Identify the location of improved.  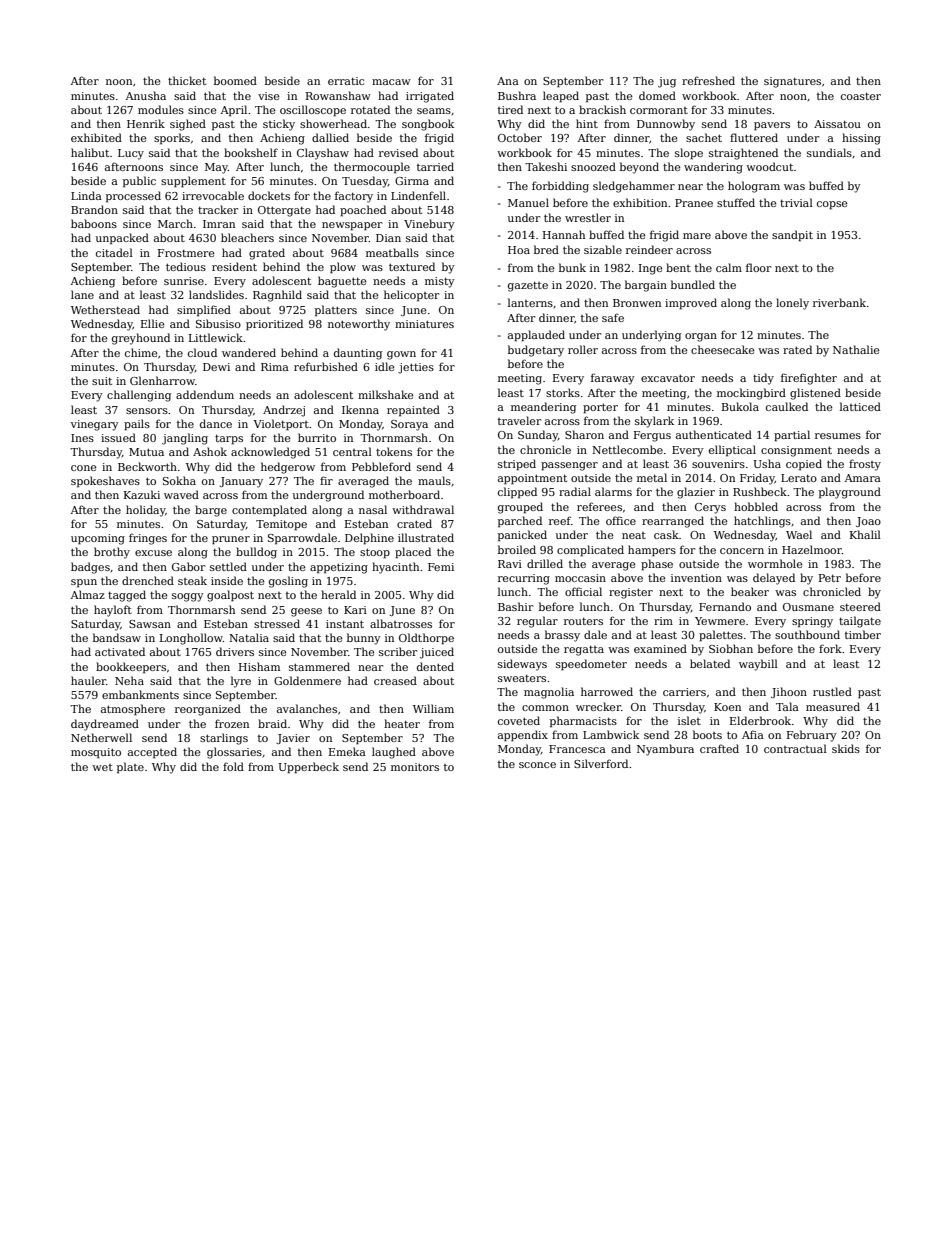
(691, 304).
